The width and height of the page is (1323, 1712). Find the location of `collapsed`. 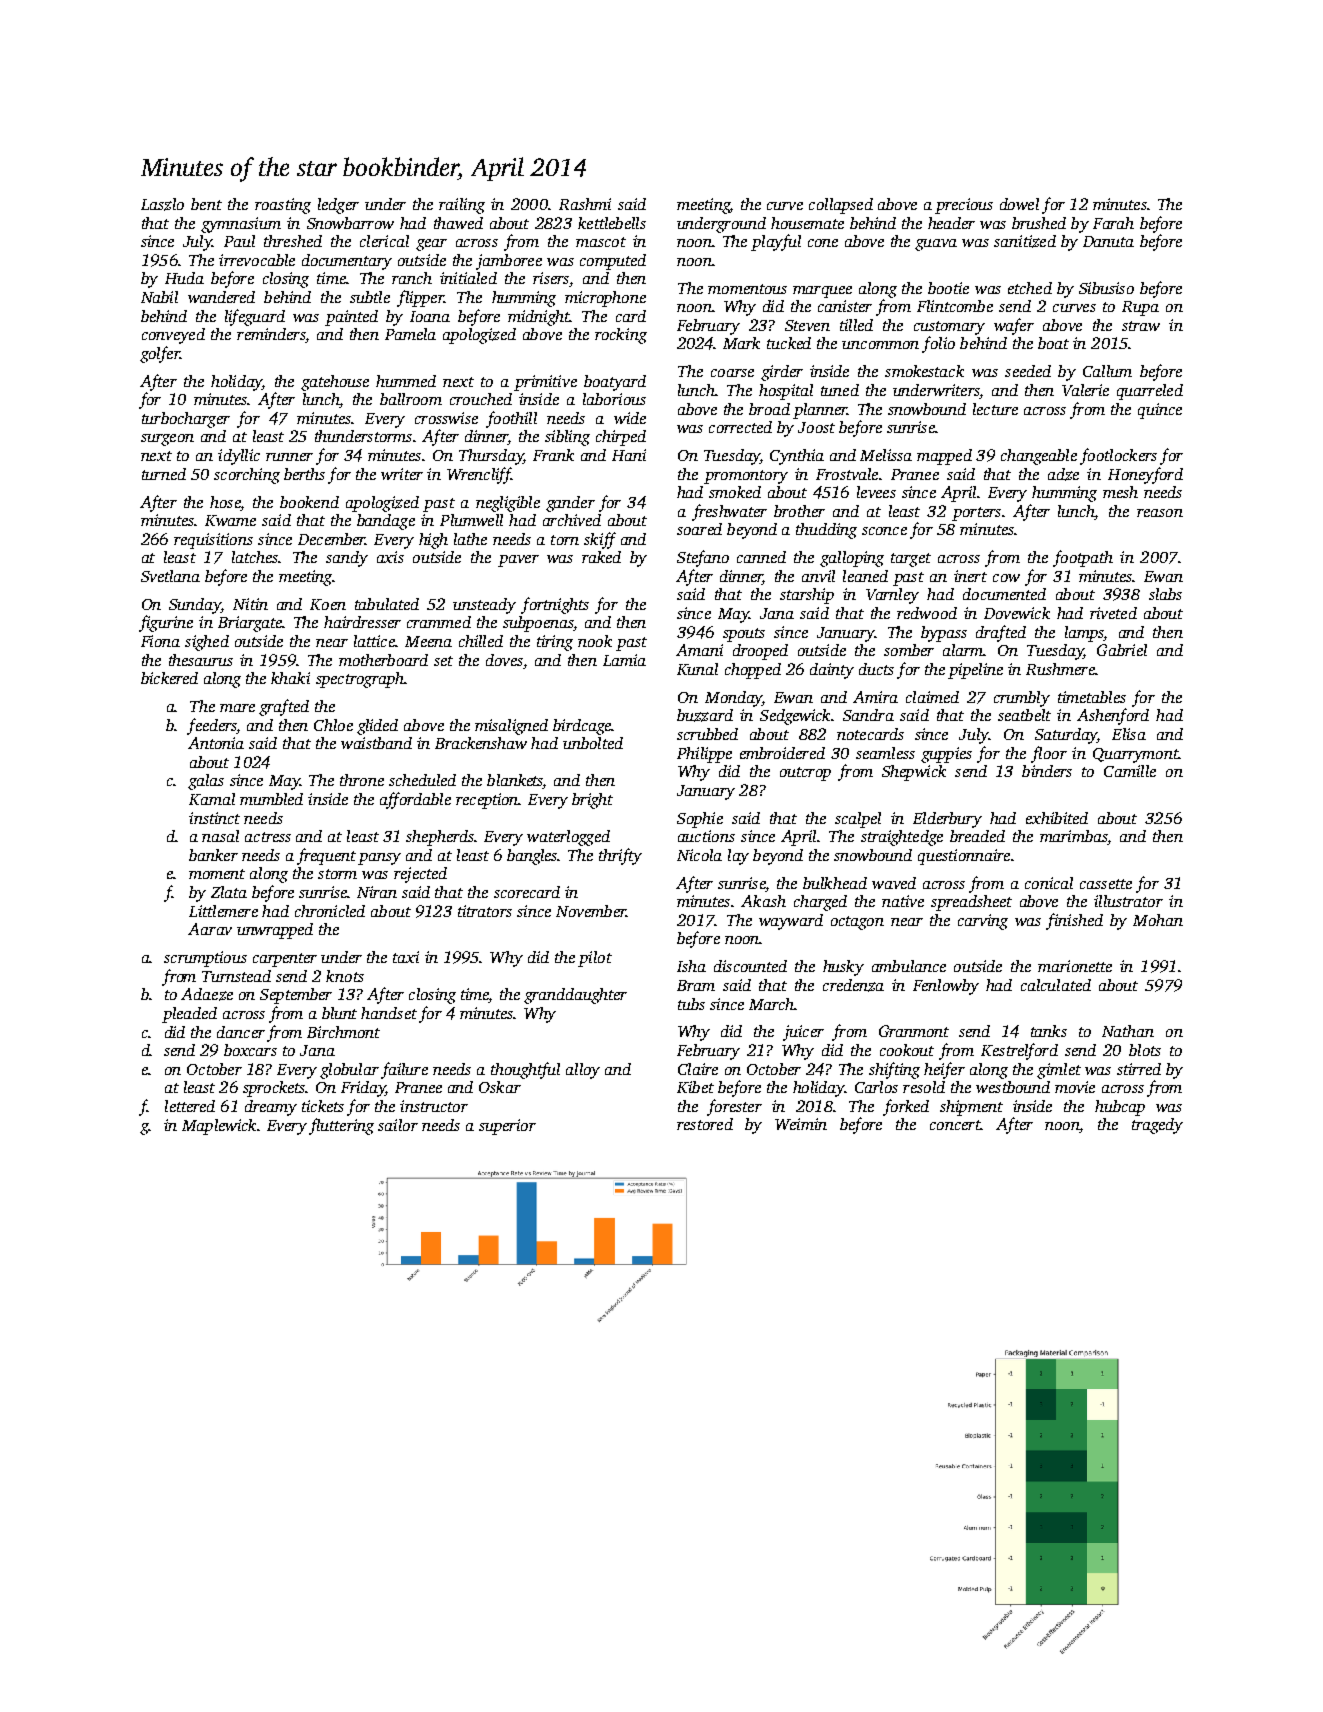

collapsed is located at coordinates (841, 206).
